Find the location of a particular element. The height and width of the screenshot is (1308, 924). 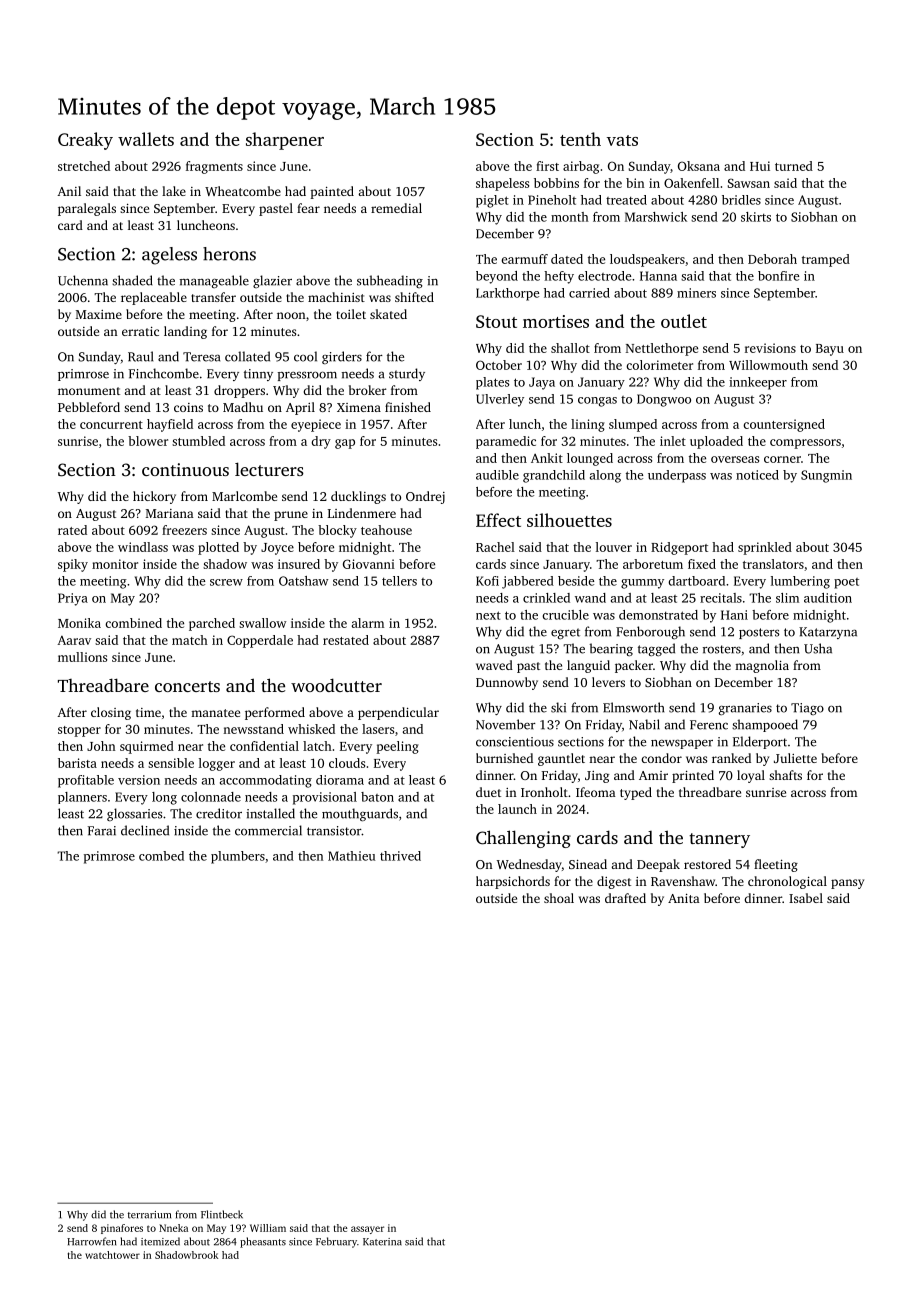

sharpener is located at coordinates (285, 141).
